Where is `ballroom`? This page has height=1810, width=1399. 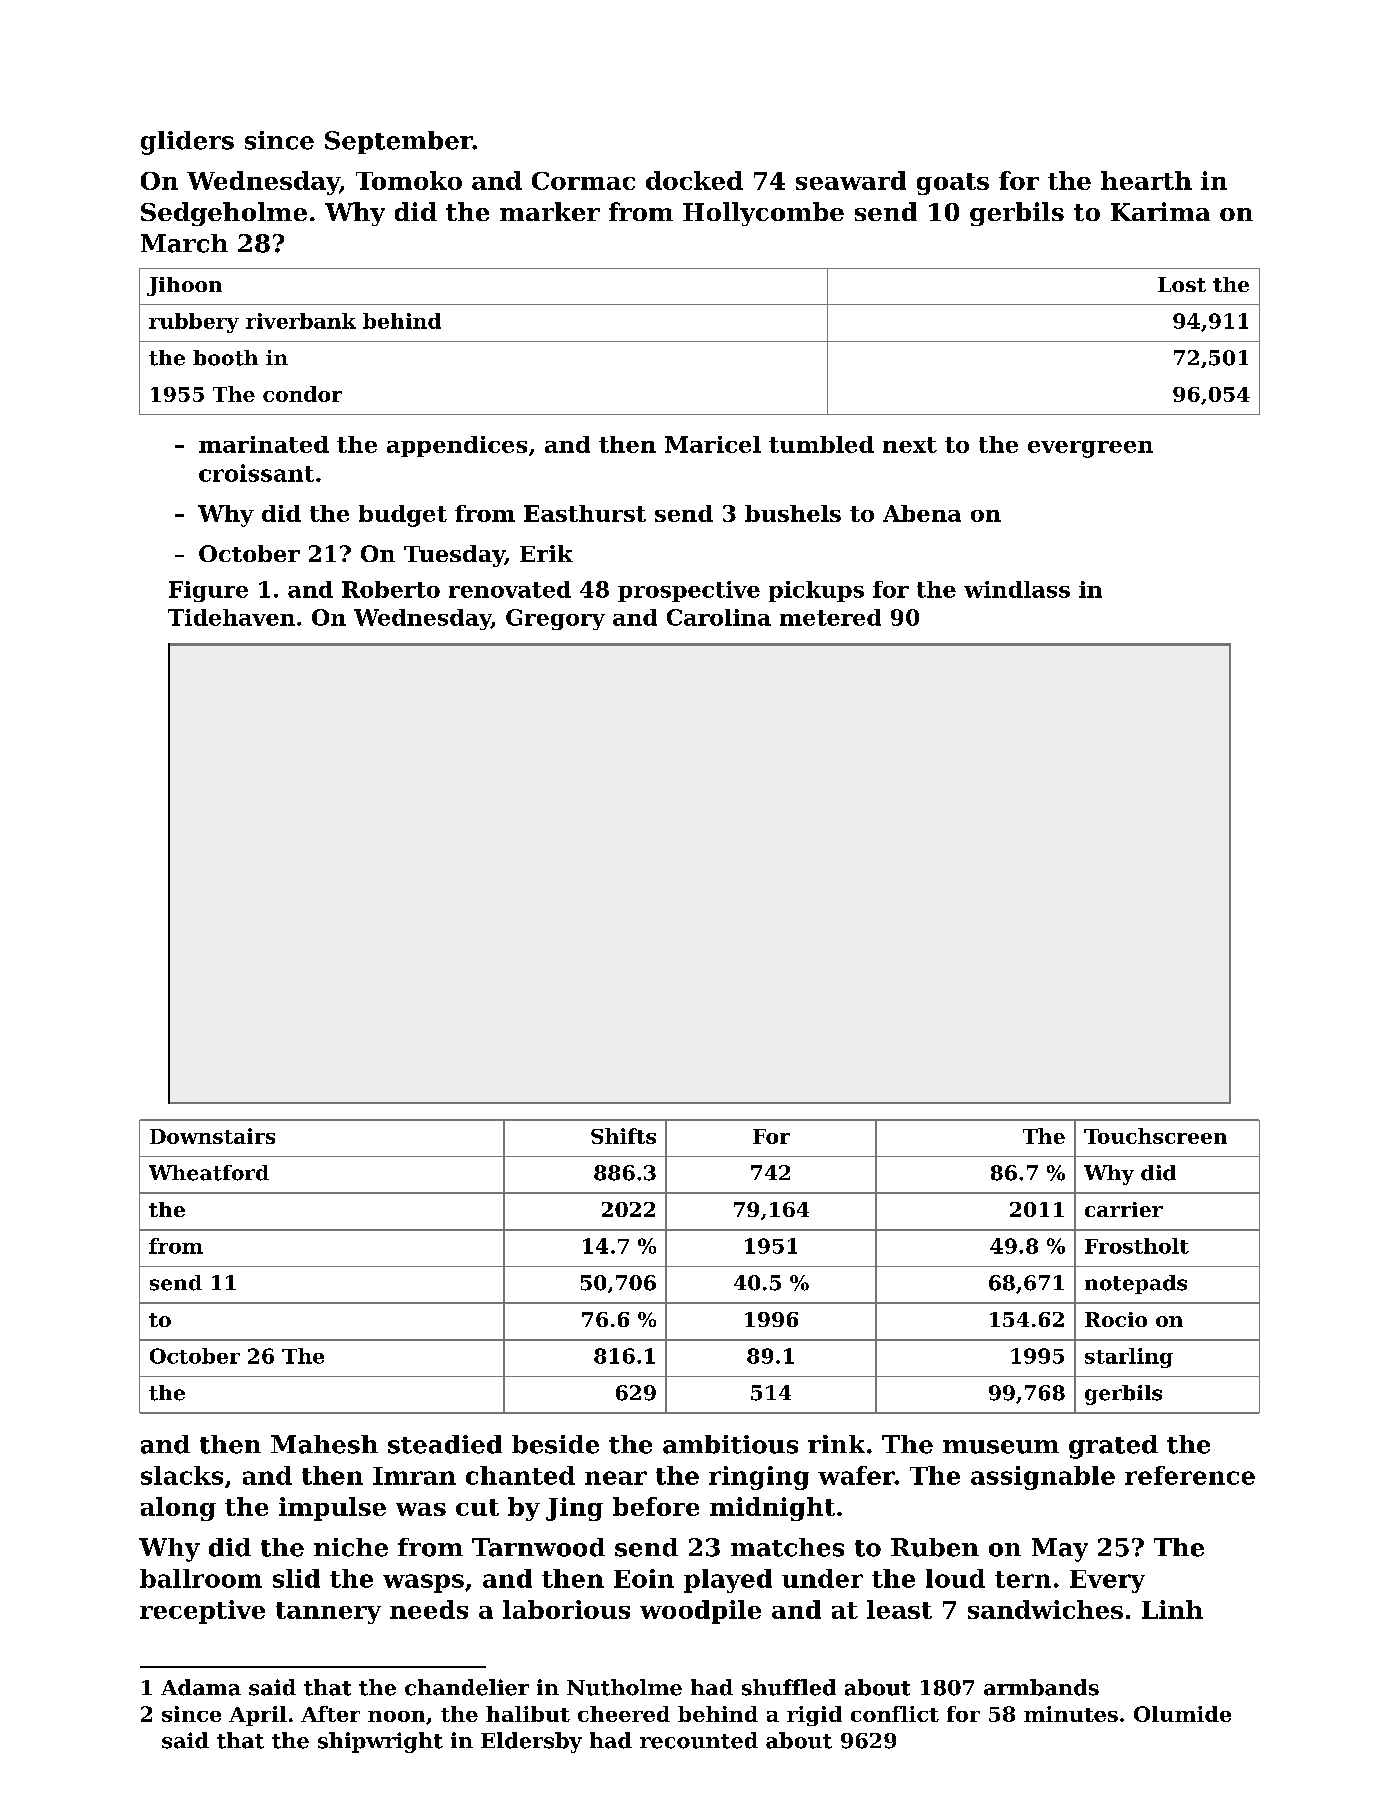 ballroom is located at coordinates (201, 1578).
